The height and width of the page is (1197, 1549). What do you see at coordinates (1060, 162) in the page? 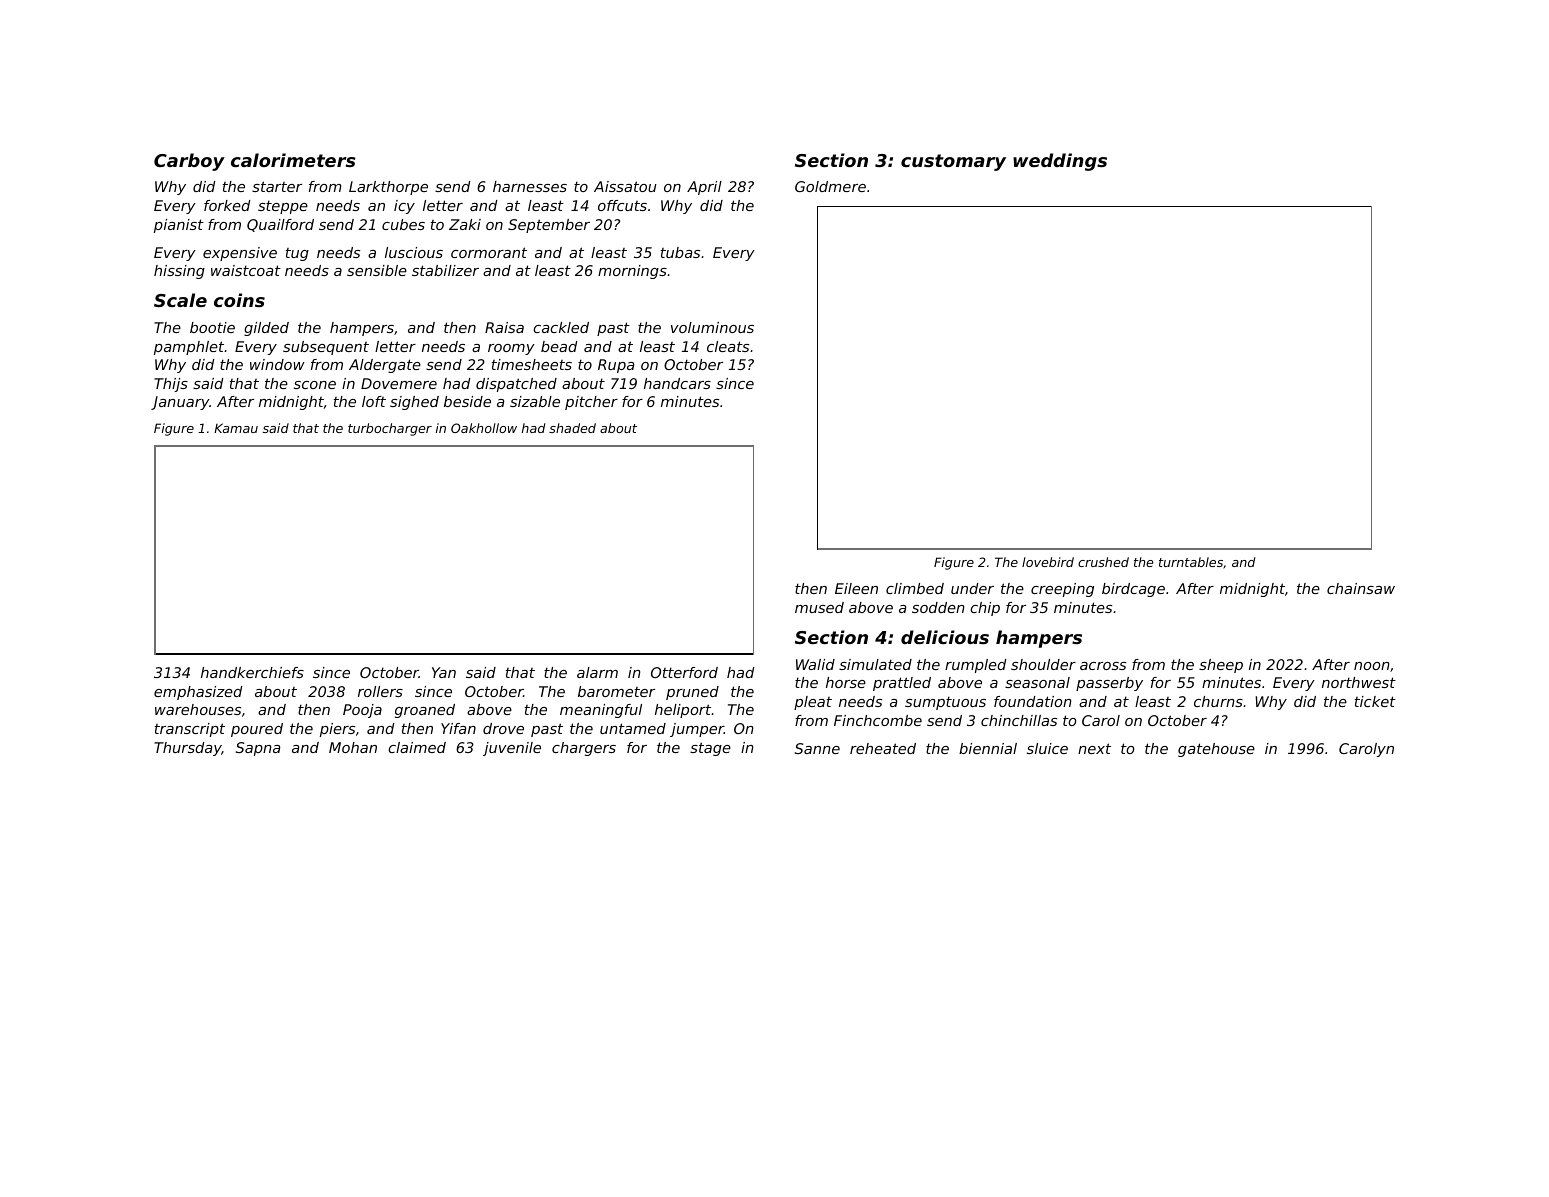
I see `weddings` at bounding box center [1060, 162].
